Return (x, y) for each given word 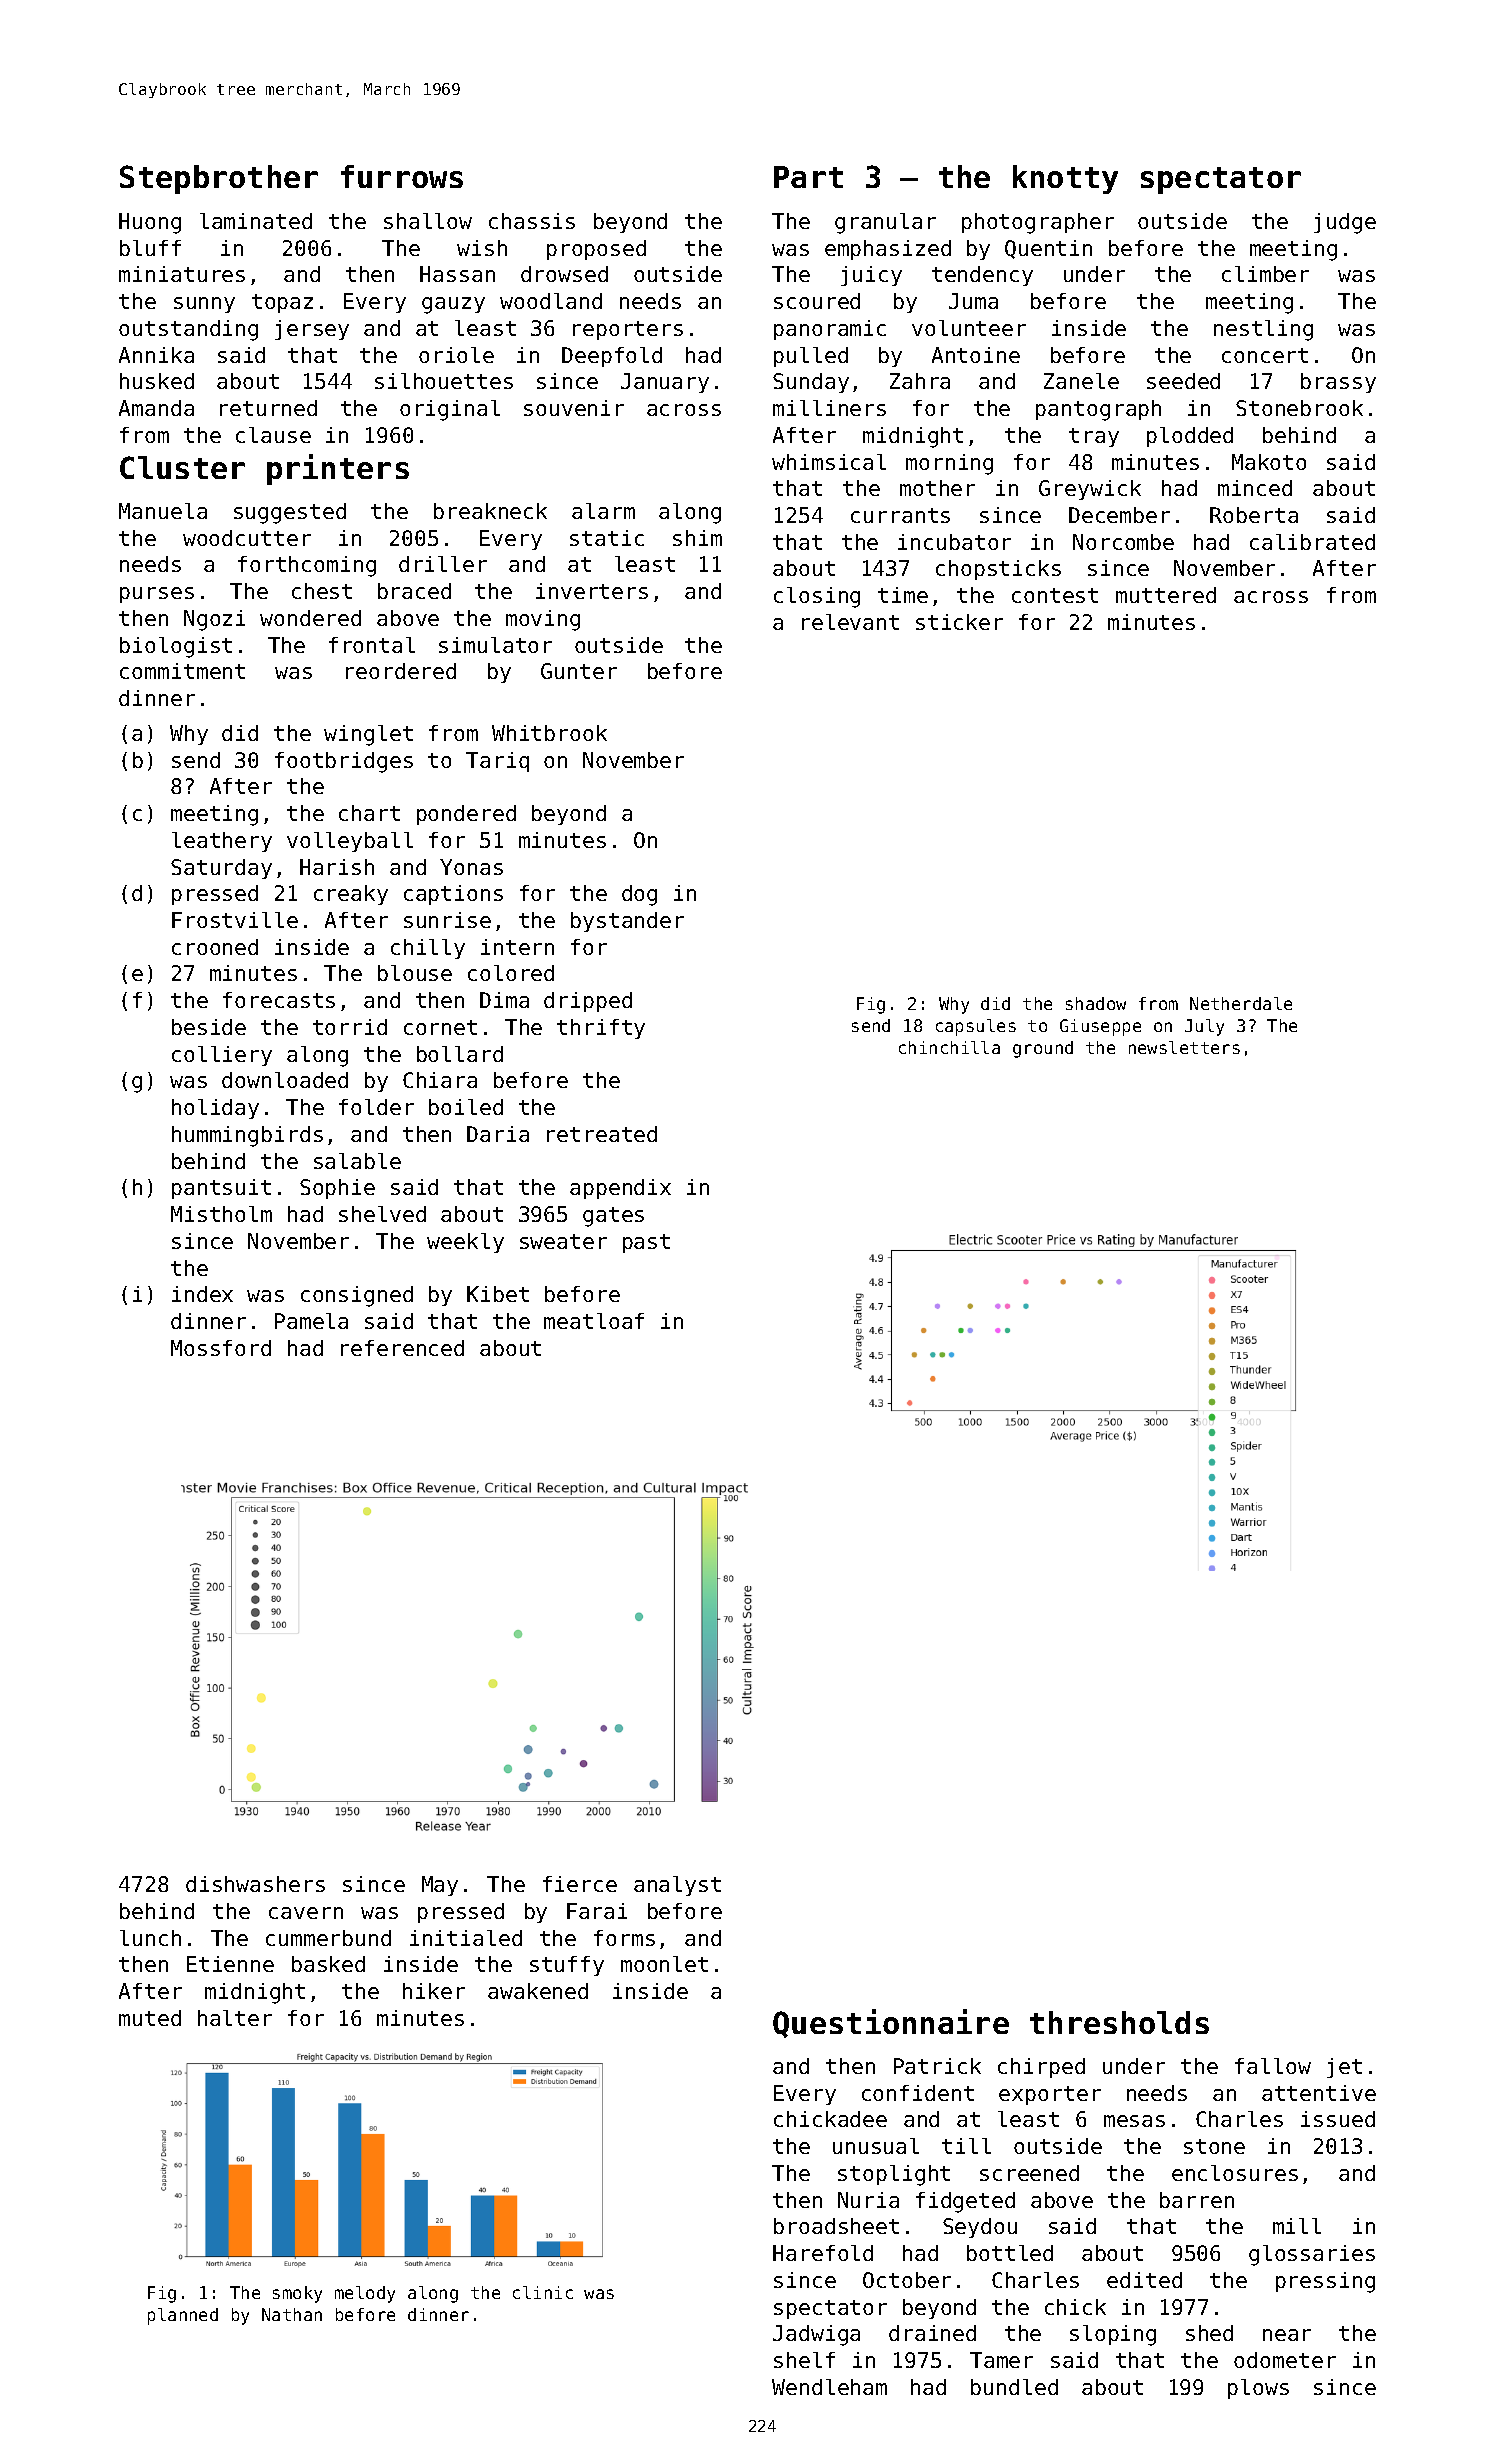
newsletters (1184, 1047)
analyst (677, 1886)
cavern (306, 1913)
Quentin (1048, 249)
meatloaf (594, 1321)
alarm (603, 511)
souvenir (574, 408)
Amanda (156, 408)
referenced (402, 1348)
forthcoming (307, 566)
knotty (1065, 179)
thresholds (1119, 2022)
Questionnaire (891, 2023)
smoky (297, 2294)
